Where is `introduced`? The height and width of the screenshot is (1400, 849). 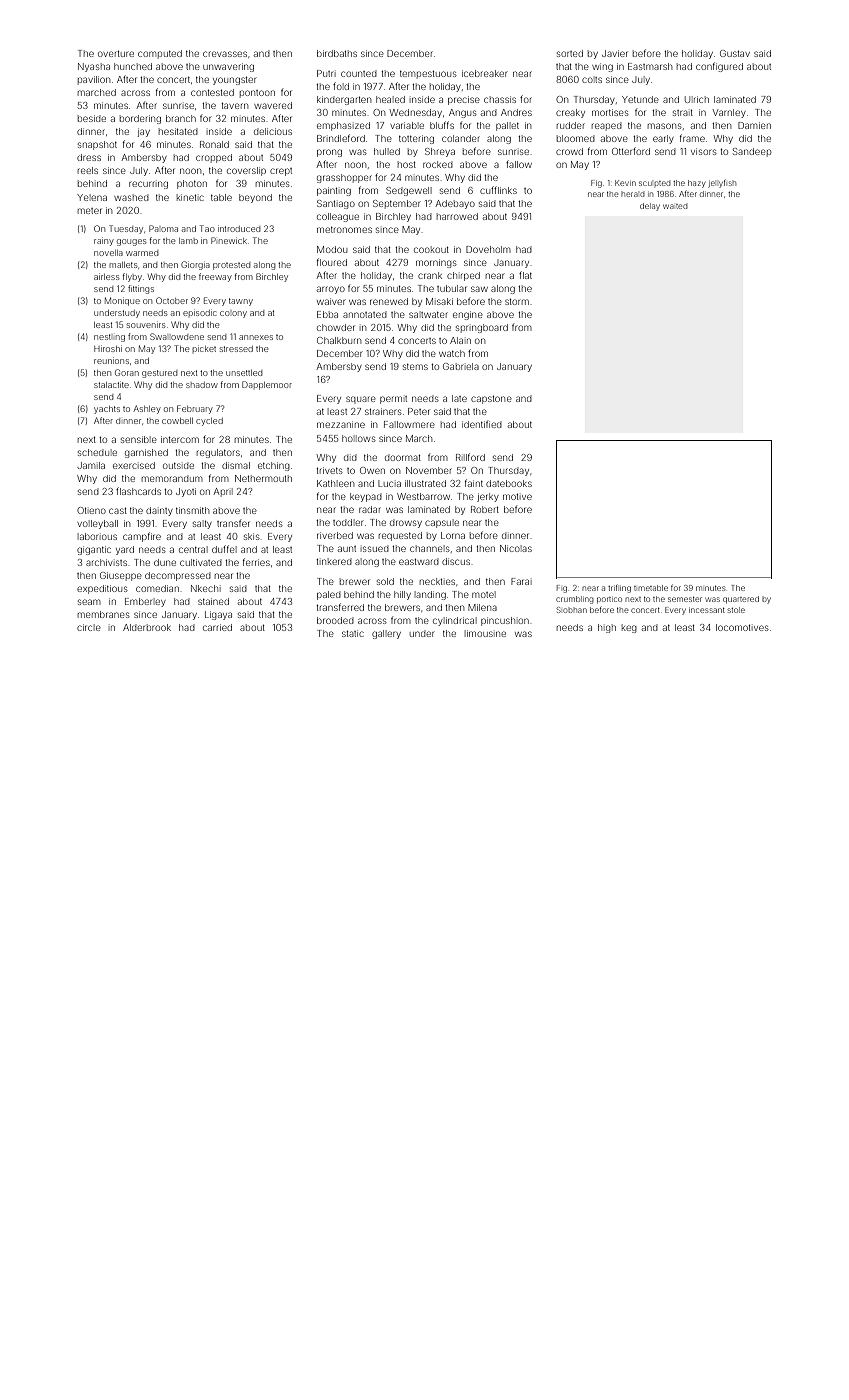 introduced is located at coordinates (239, 229).
